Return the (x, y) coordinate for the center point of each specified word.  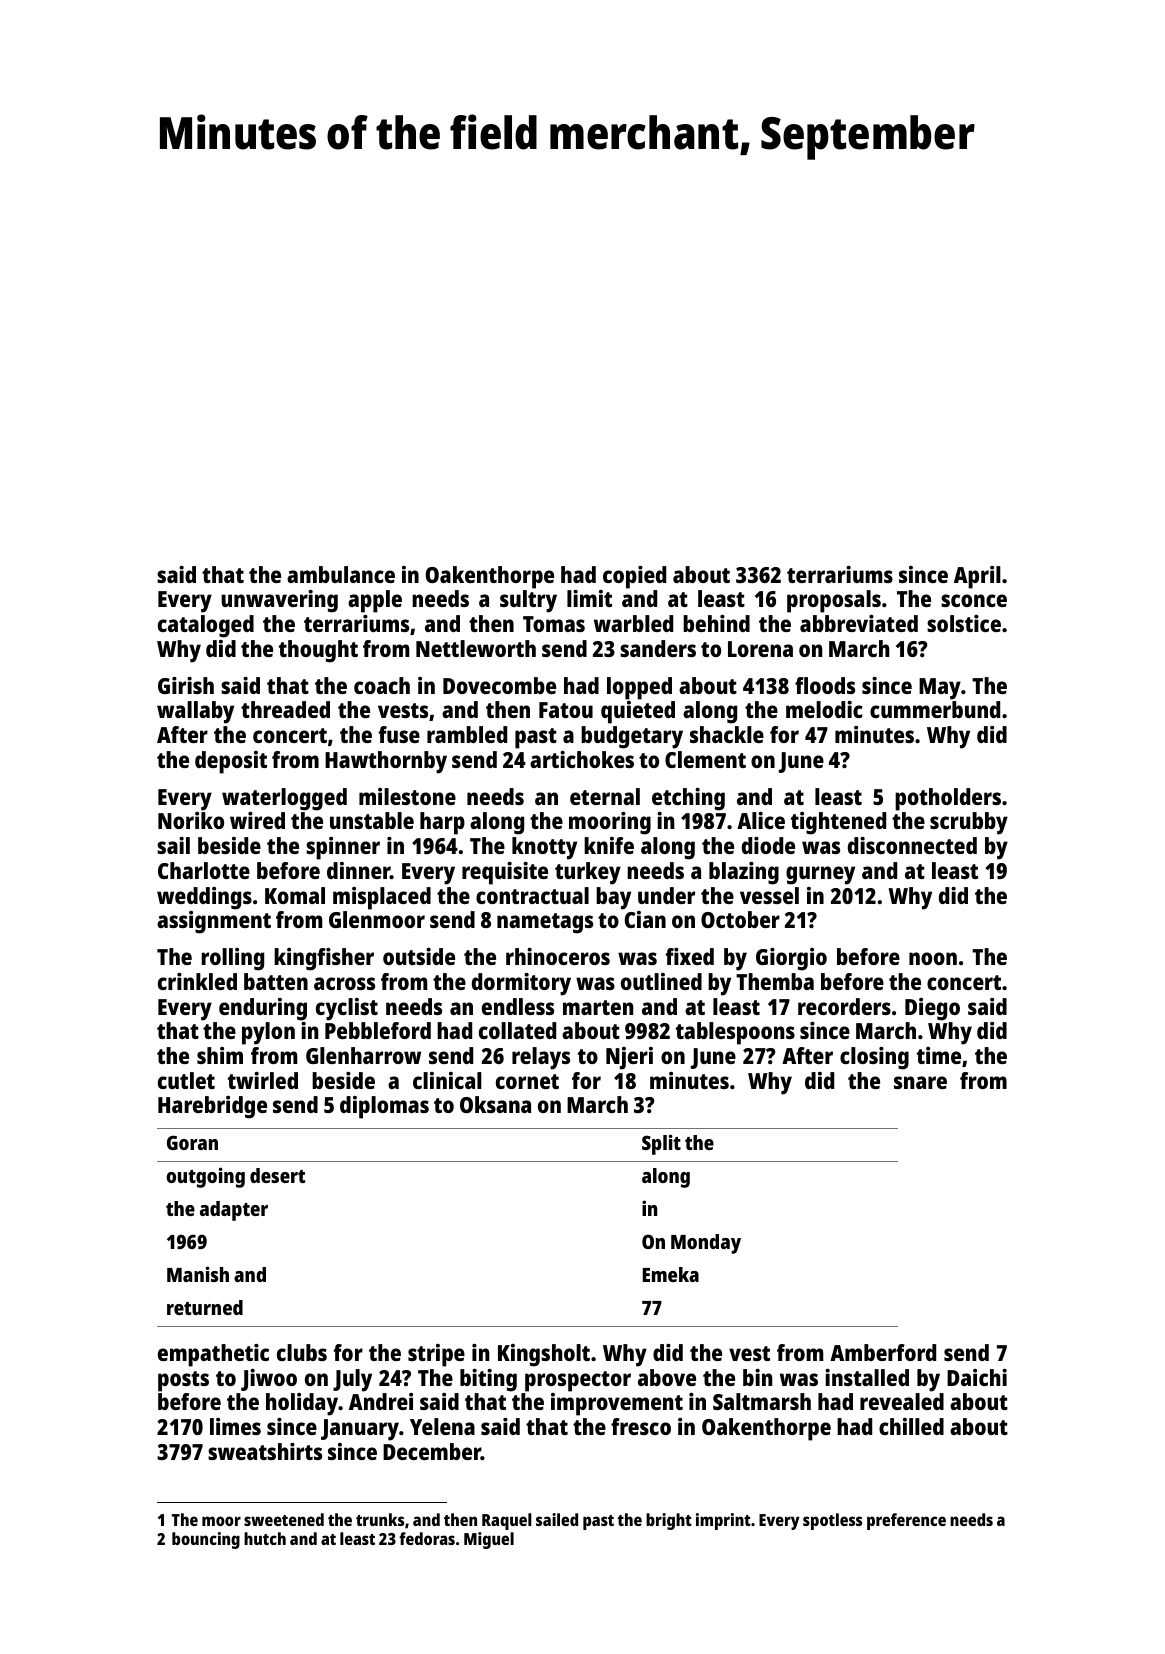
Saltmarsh (762, 1401)
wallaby (195, 712)
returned (205, 1307)
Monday (706, 1244)
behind (716, 623)
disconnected (912, 845)
